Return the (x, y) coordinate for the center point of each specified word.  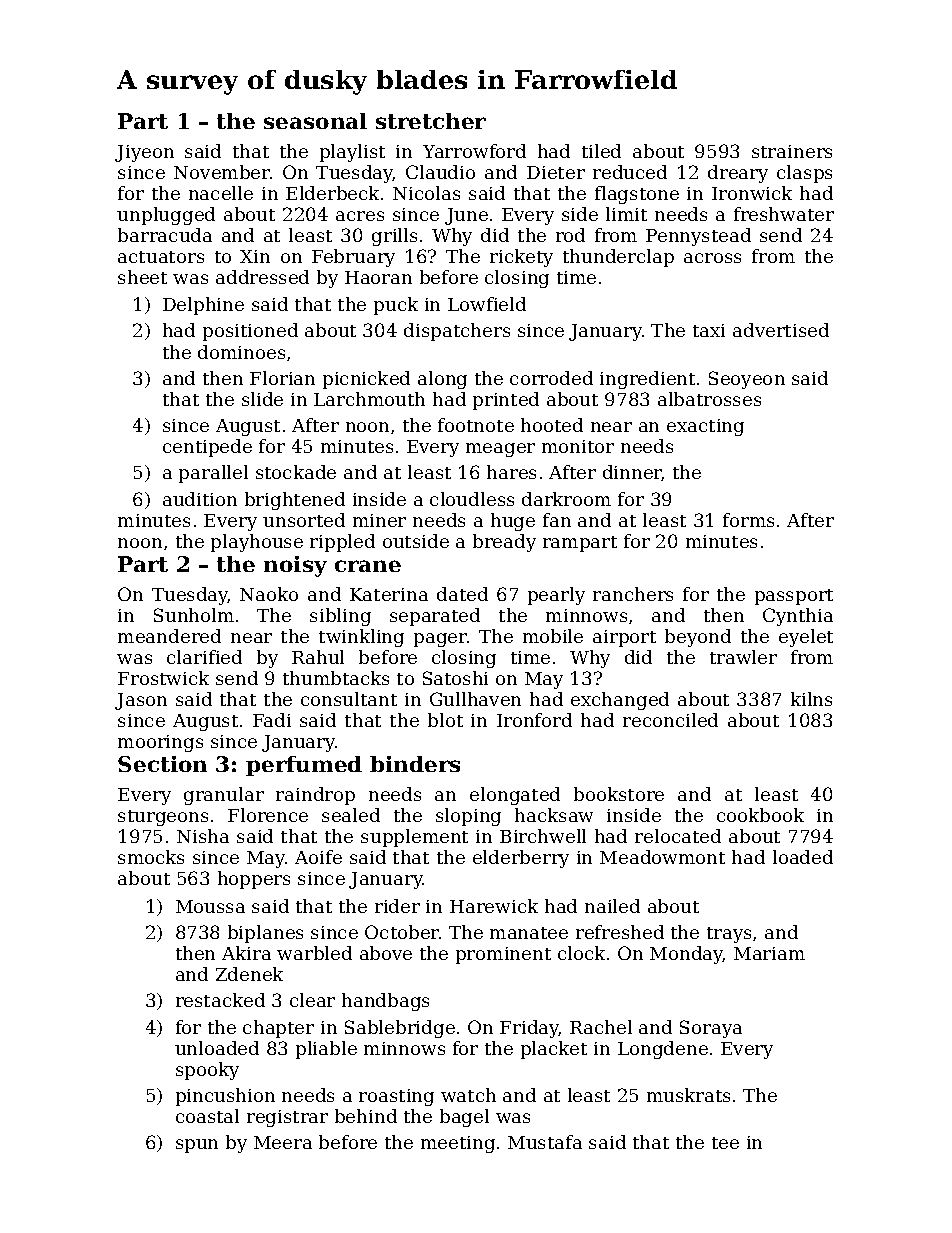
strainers (792, 151)
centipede (207, 448)
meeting (458, 1144)
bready (504, 543)
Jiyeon (144, 153)
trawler (743, 657)
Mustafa (545, 1142)
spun (197, 1146)
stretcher (431, 121)
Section (162, 764)
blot (445, 720)
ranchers (633, 594)
